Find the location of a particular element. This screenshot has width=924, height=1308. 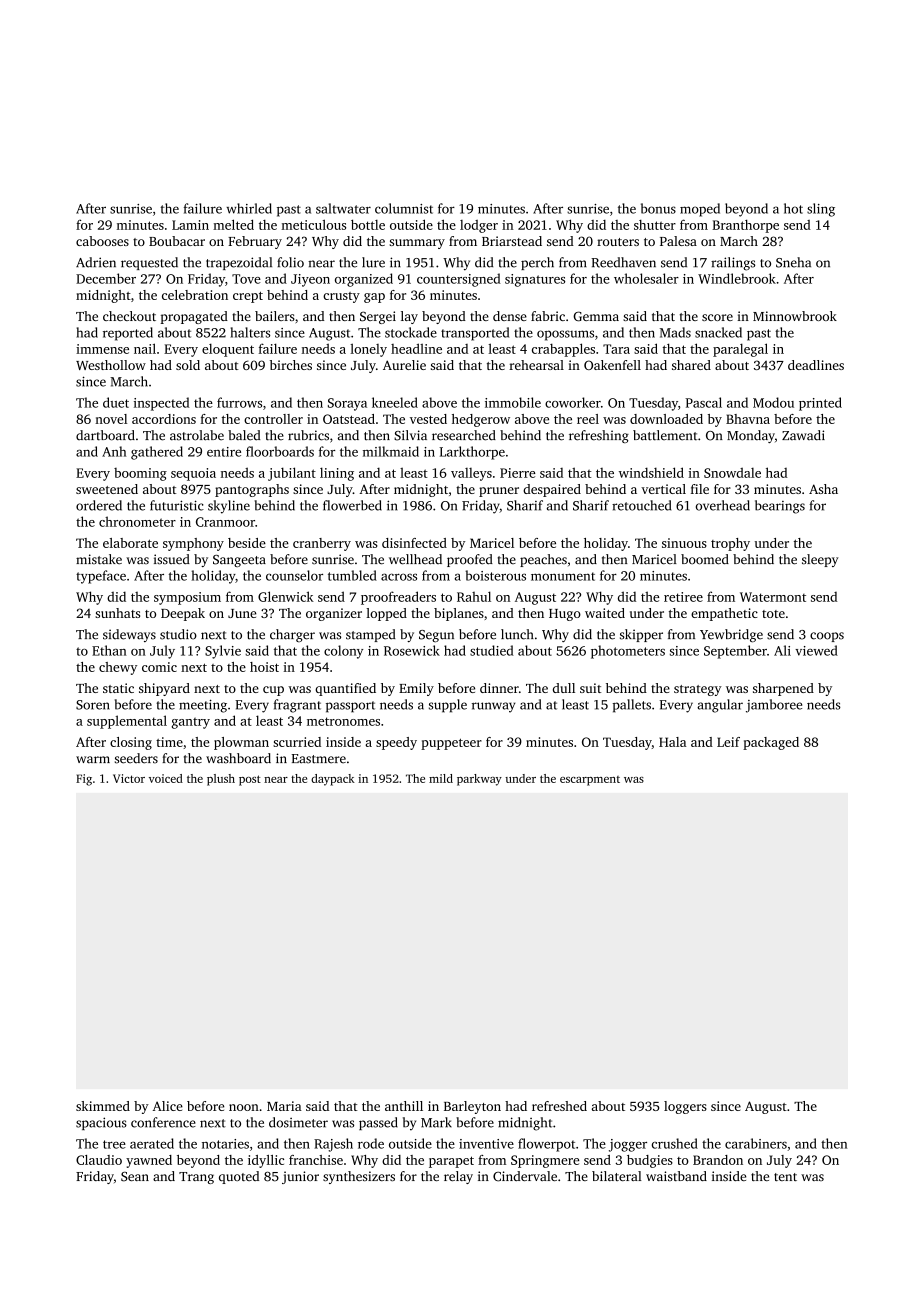

sling is located at coordinates (821, 210).
